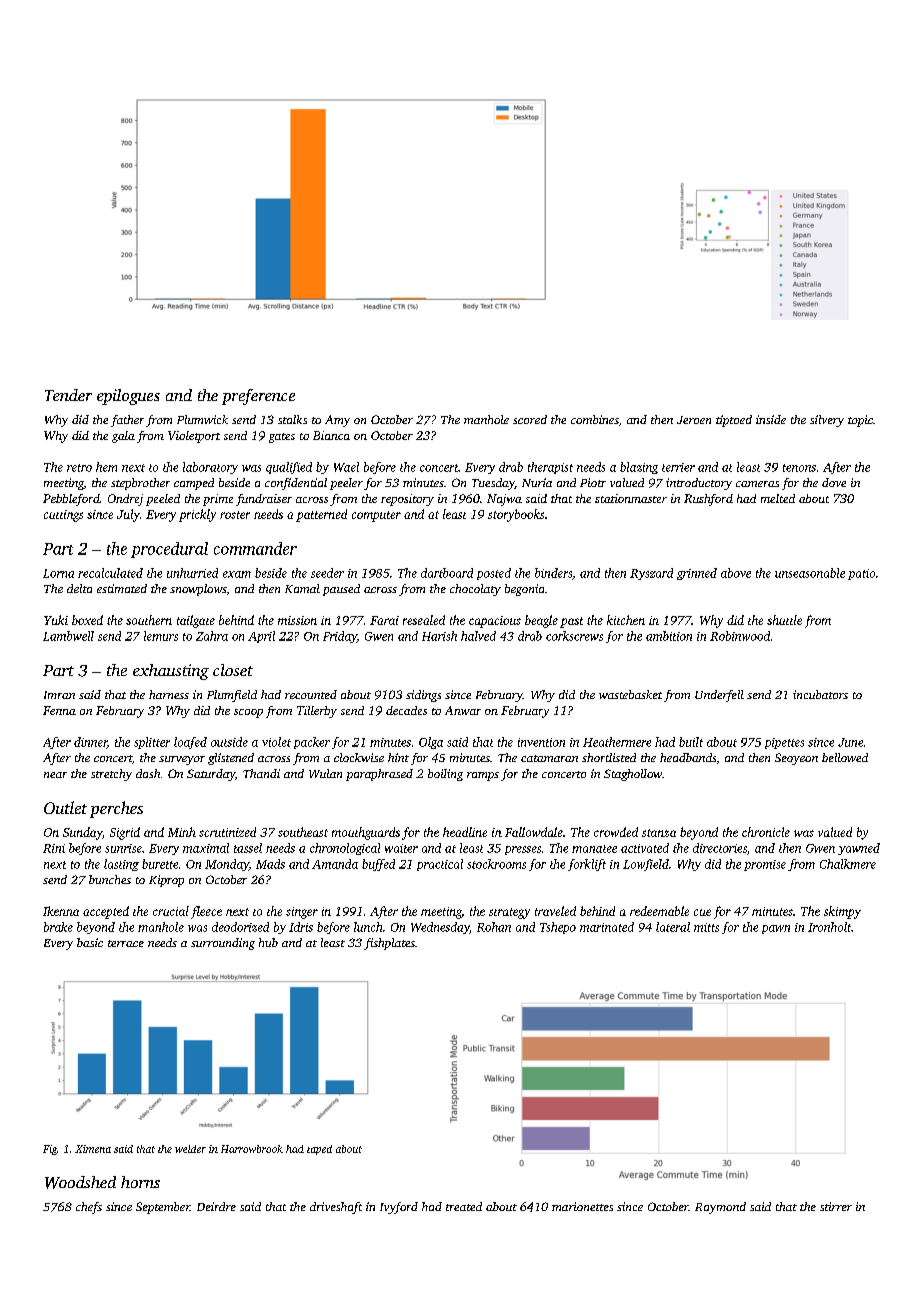 This page has width=924, height=1308. Describe the element at coordinates (845, 757) in the page. I see `bellowed` at that location.
